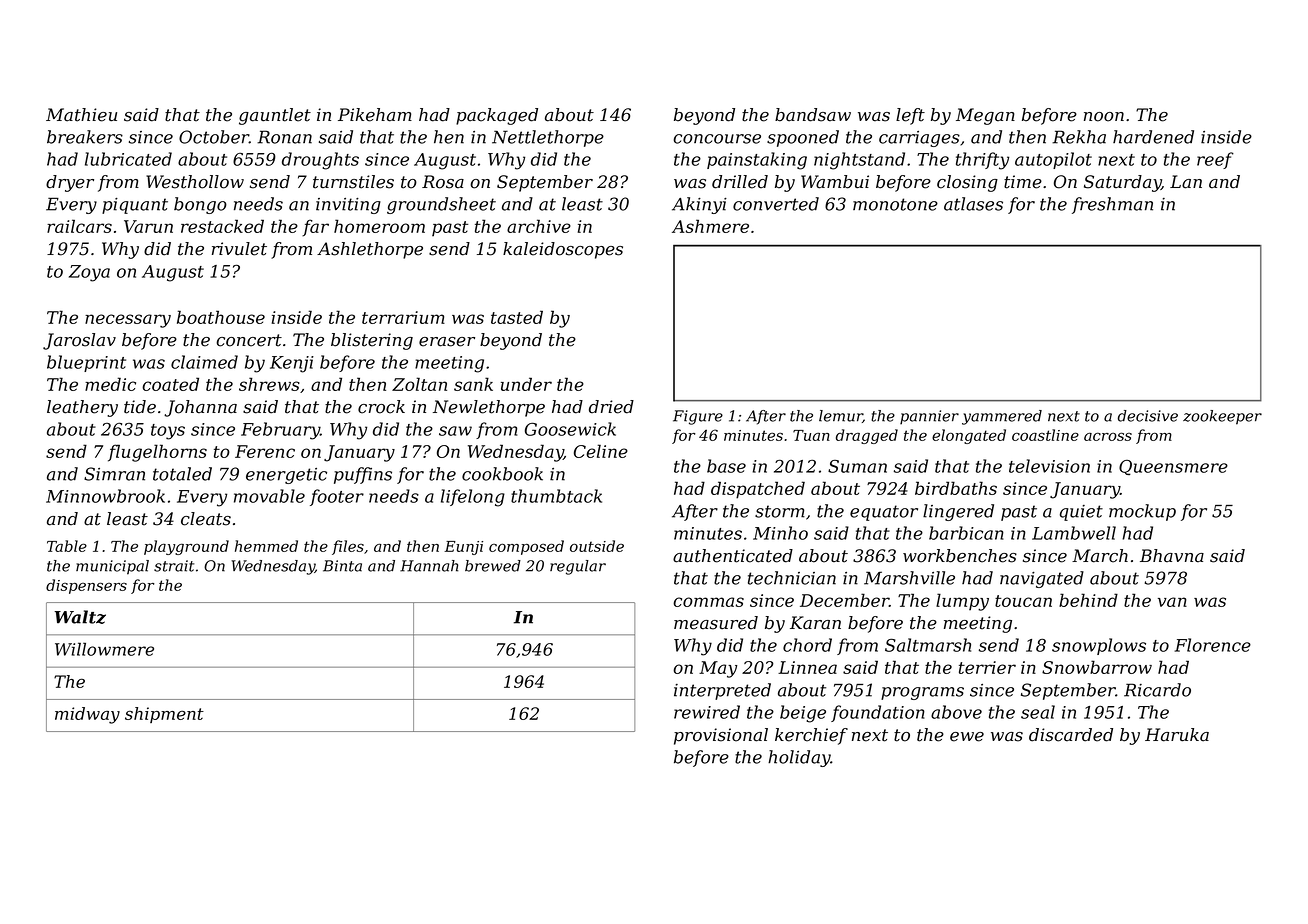 The height and width of the image is (924, 1308). Describe the element at coordinates (611, 407) in the image. I see `dried` at that location.
